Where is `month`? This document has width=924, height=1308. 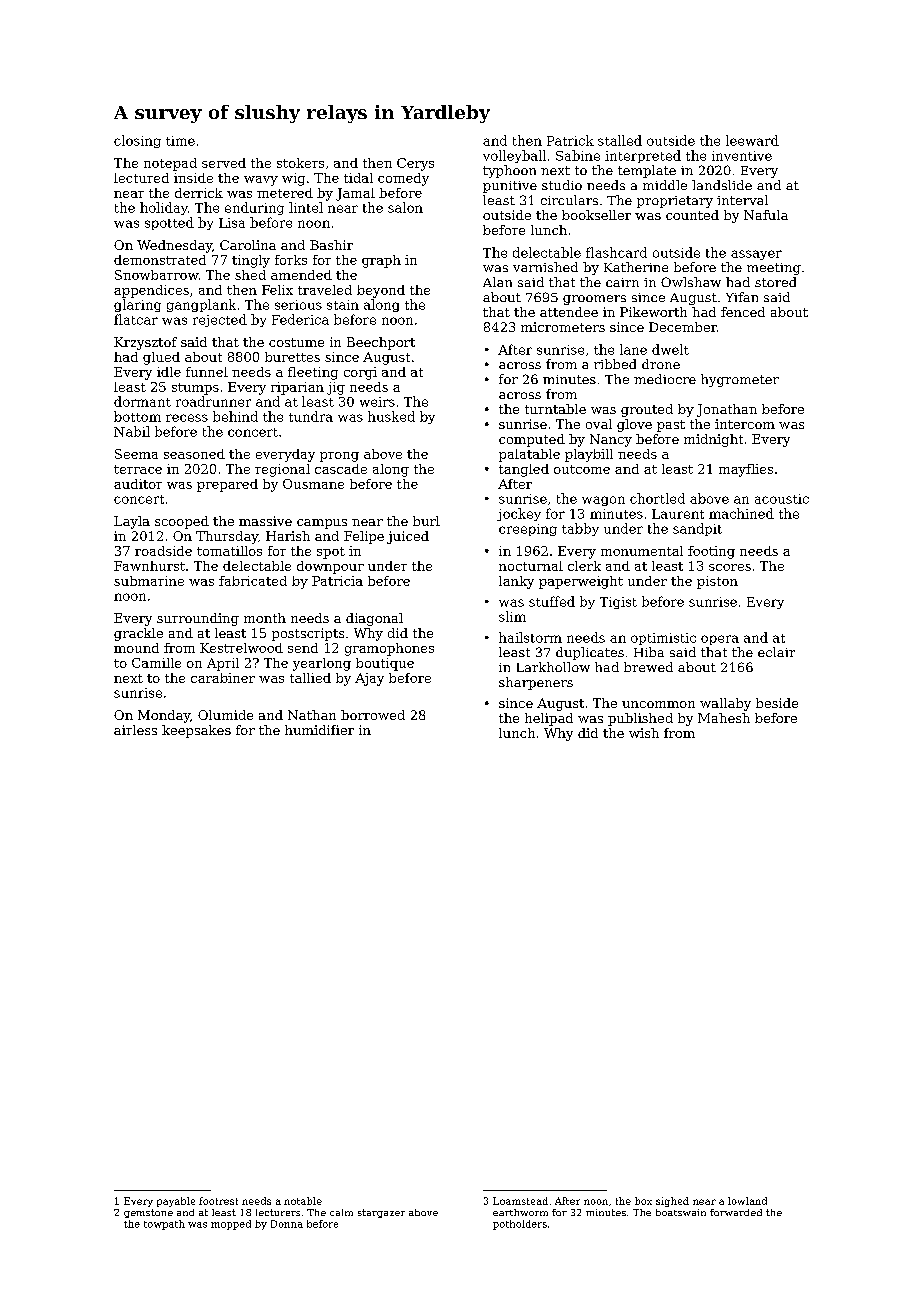
month is located at coordinates (265, 618).
